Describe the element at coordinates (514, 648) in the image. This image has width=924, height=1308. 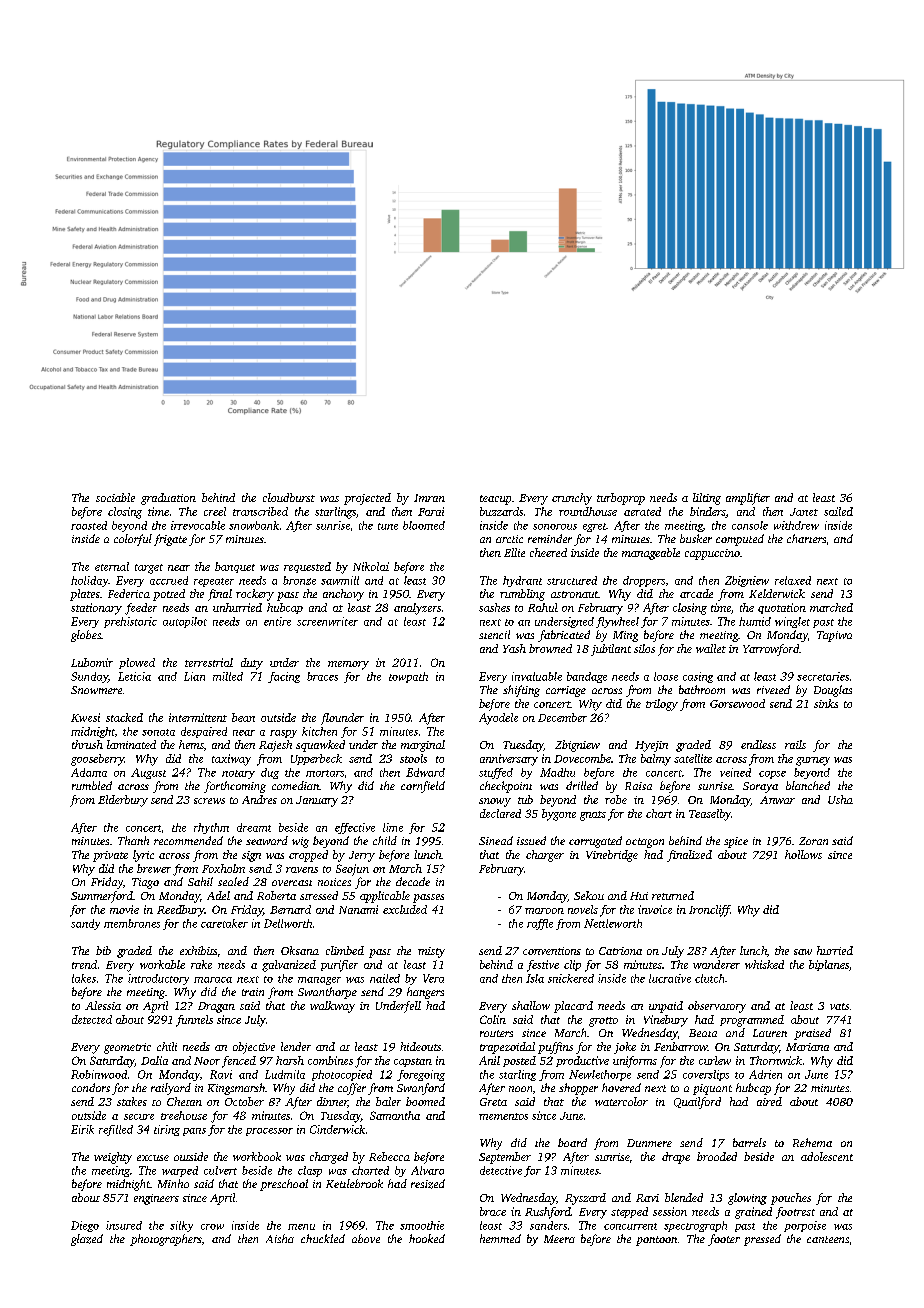
I see `Yash` at that location.
